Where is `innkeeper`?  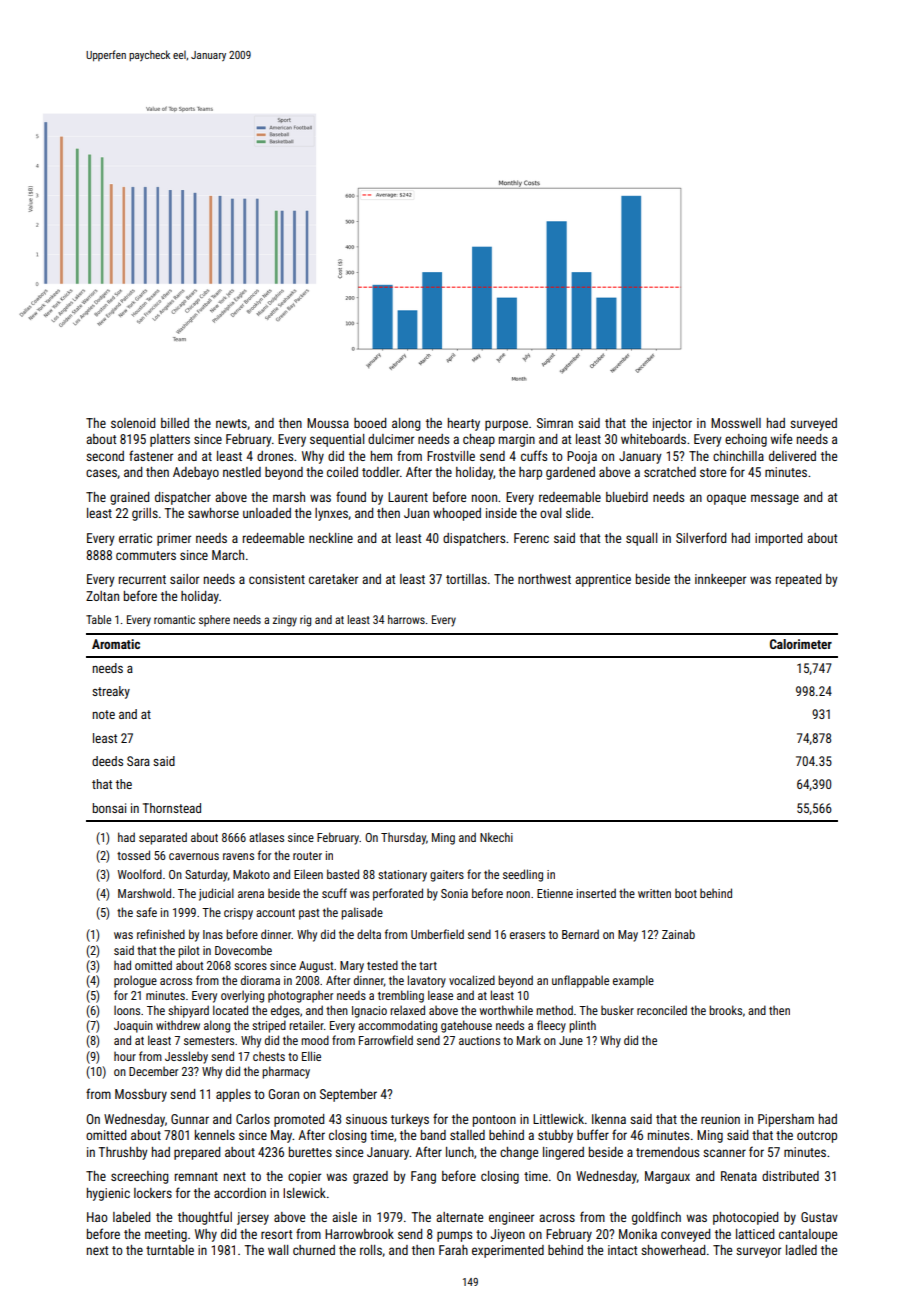
innkeeper is located at coordinates (720, 580).
